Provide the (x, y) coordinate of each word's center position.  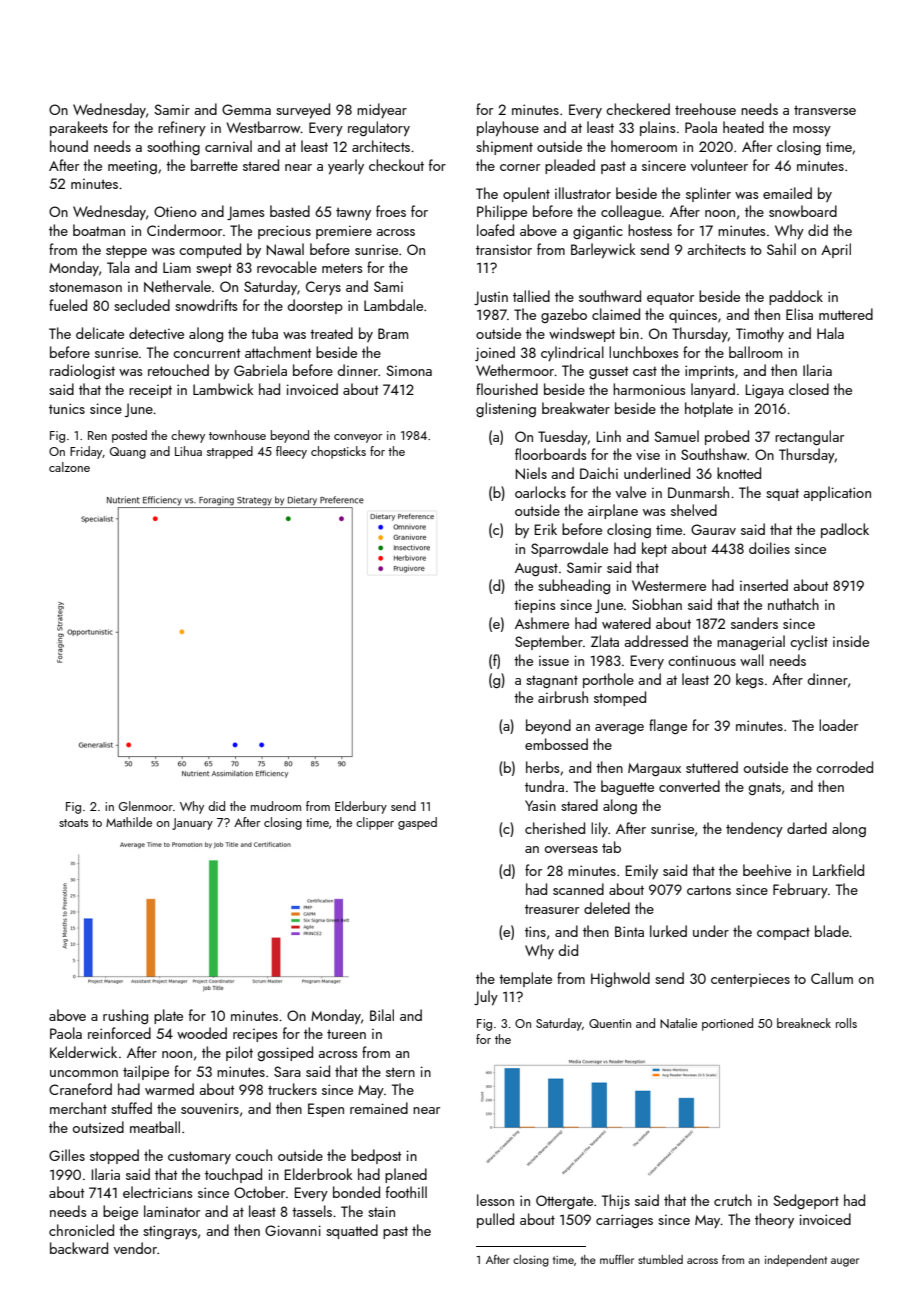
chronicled (81, 1230)
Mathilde (129, 822)
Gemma (246, 109)
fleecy (291, 452)
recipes (255, 1035)
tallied (531, 296)
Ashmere (542, 623)
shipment (504, 147)
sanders (754, 623)
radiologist (82, 371)
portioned (727, 1024)
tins (535, 931)
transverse (825, 110)
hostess (650, 230)
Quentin (610, 1023)
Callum (832, 978)
